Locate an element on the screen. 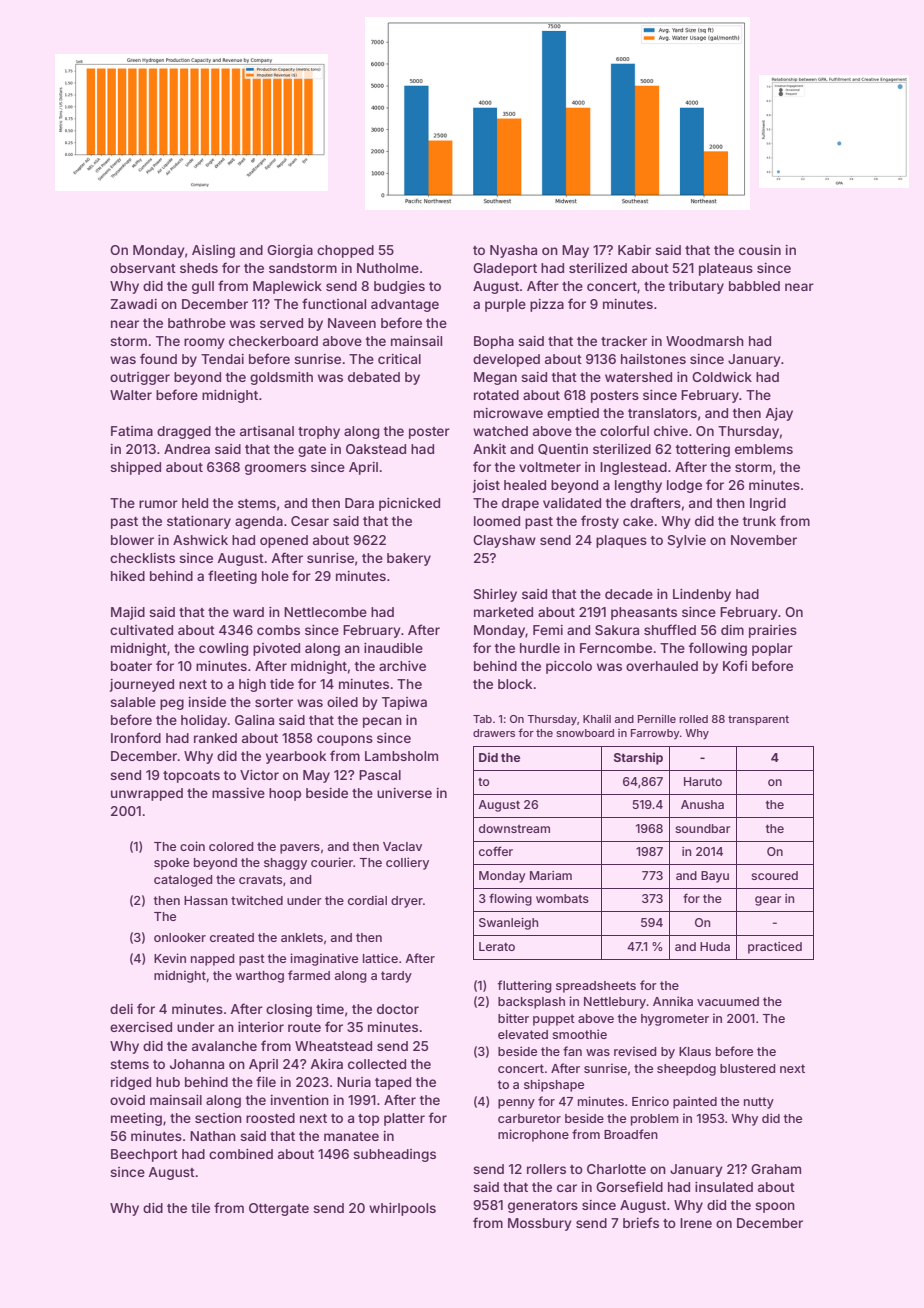  critical is located at coordinates (399, 359).
